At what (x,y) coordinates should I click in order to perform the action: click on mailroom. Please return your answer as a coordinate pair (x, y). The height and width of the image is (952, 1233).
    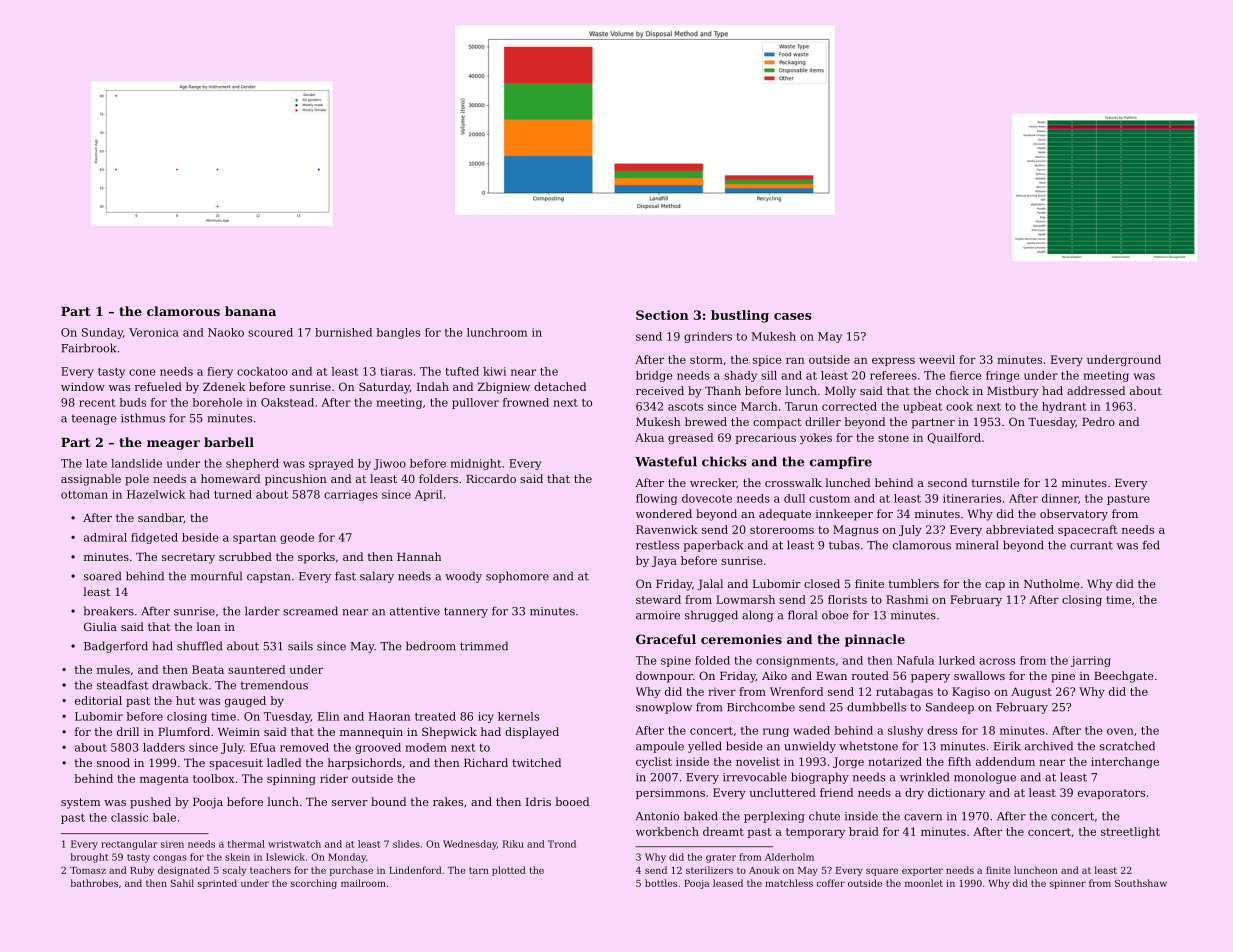
    Looking at the image, I should click on (363, 883).
